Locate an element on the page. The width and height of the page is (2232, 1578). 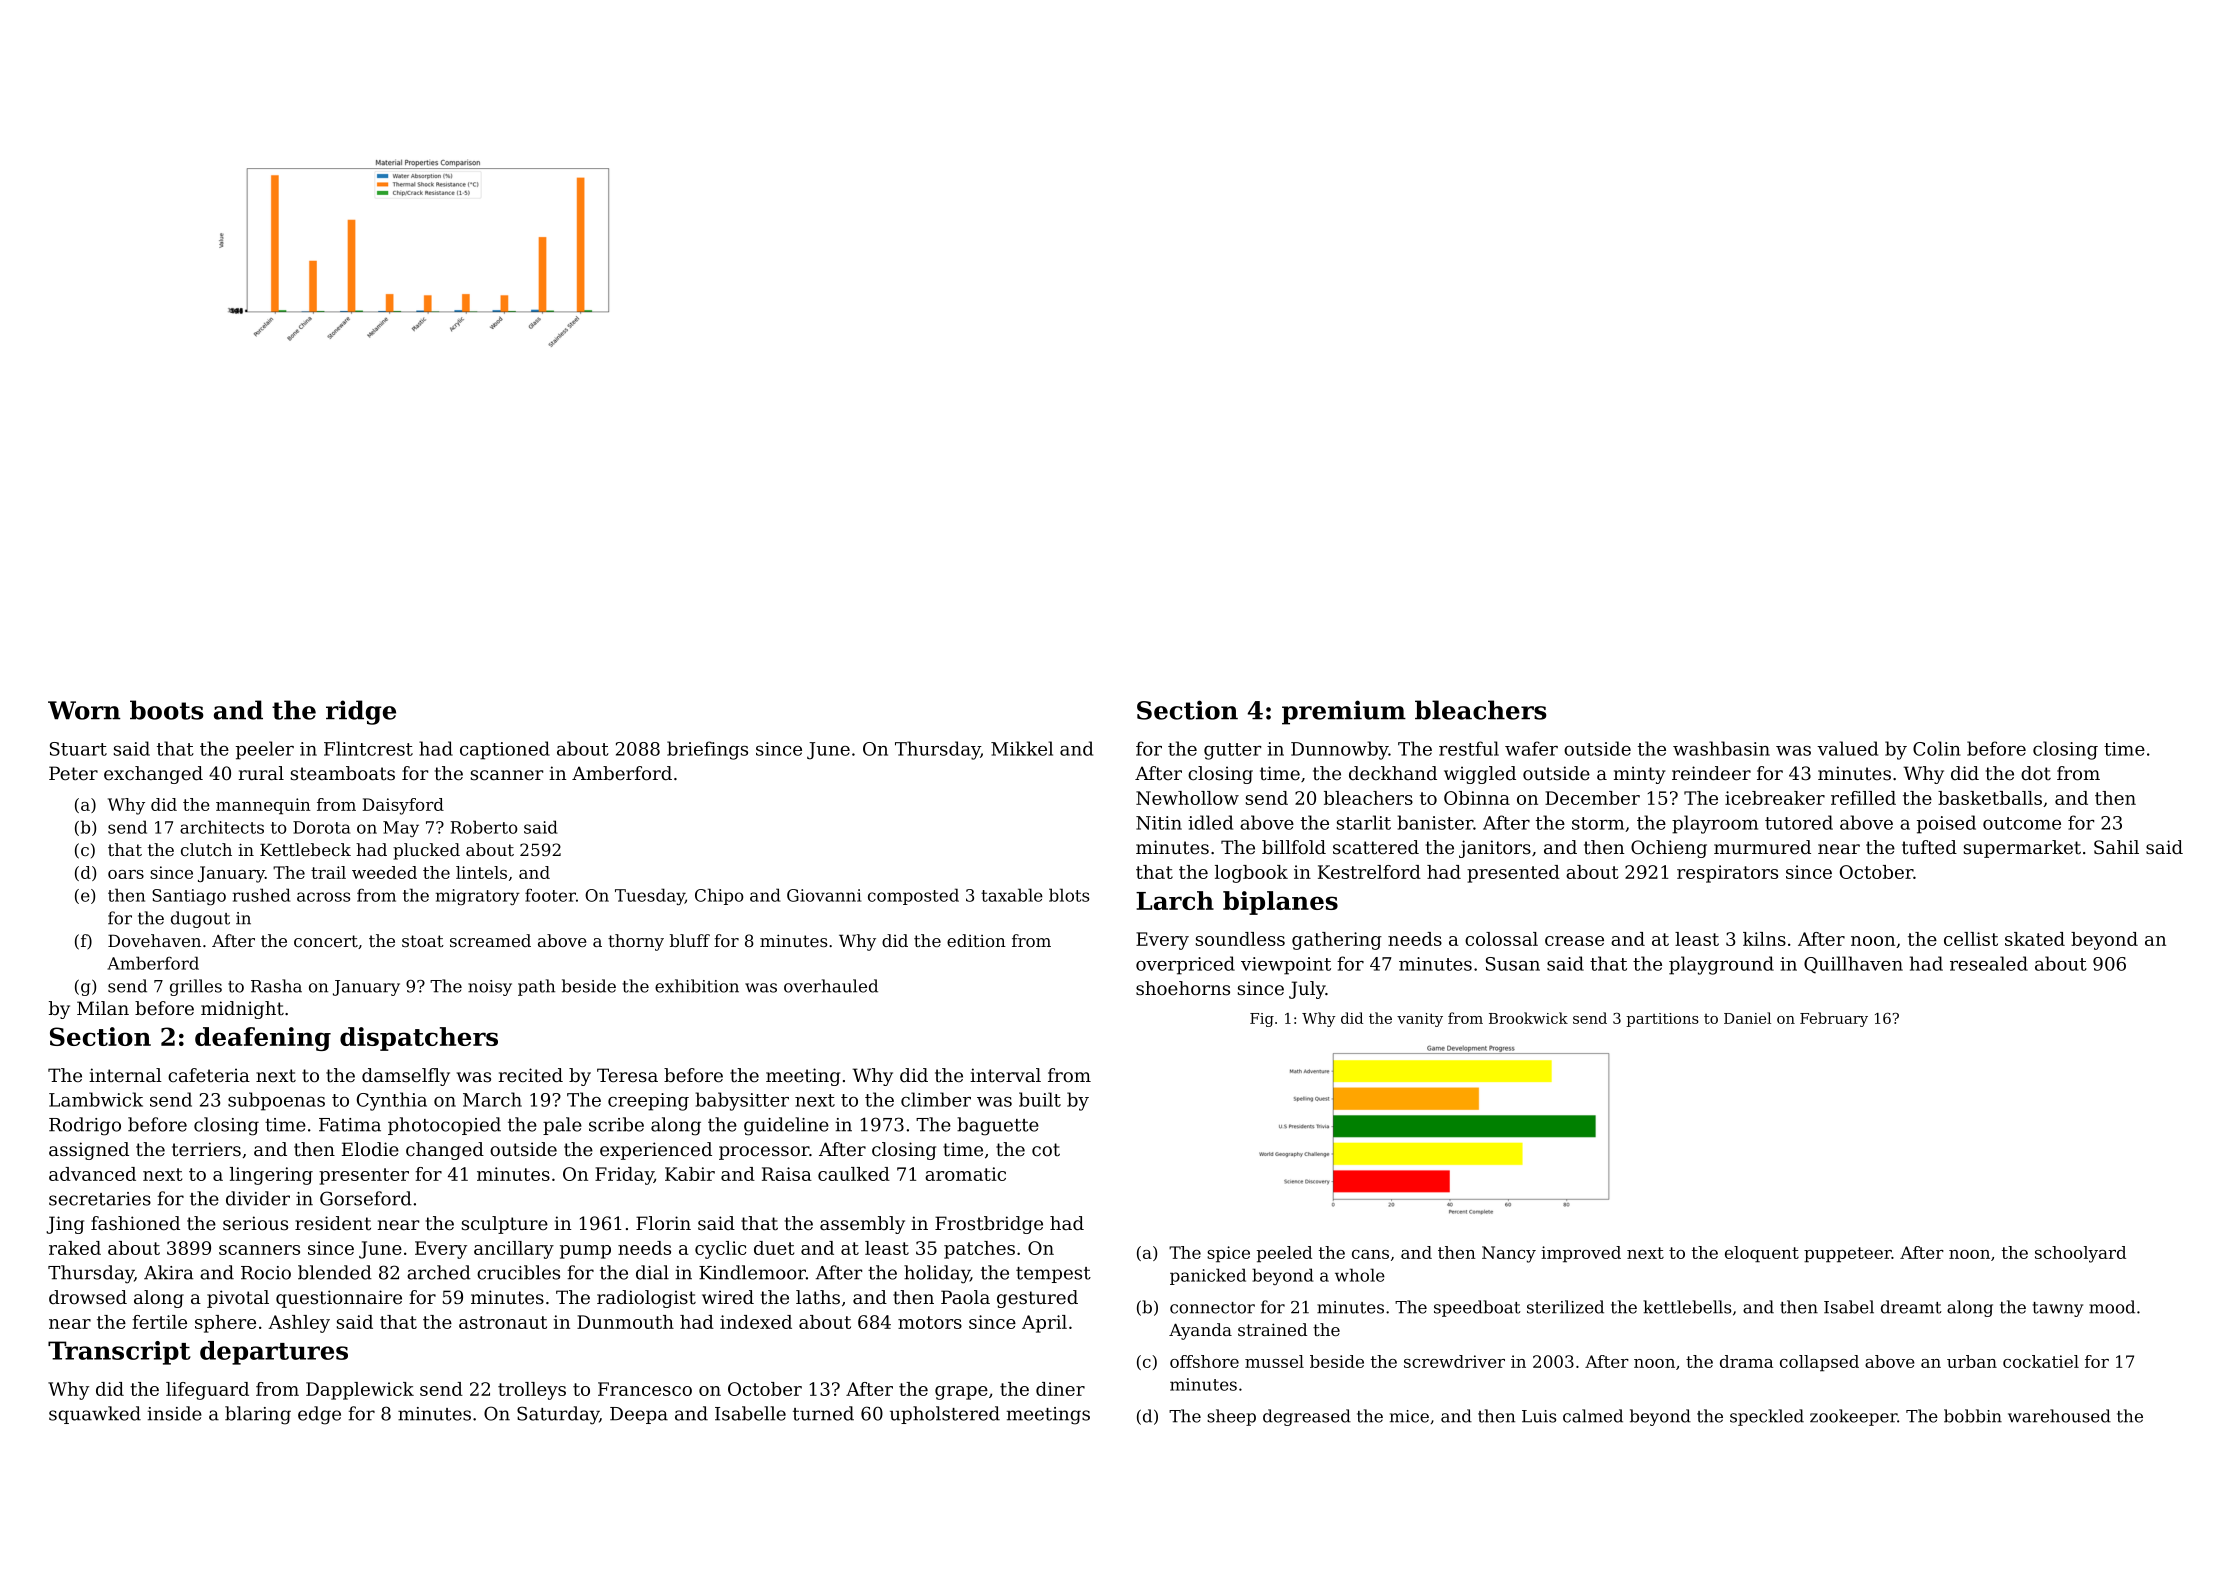
restful is located at coordinates (1469, 748).
